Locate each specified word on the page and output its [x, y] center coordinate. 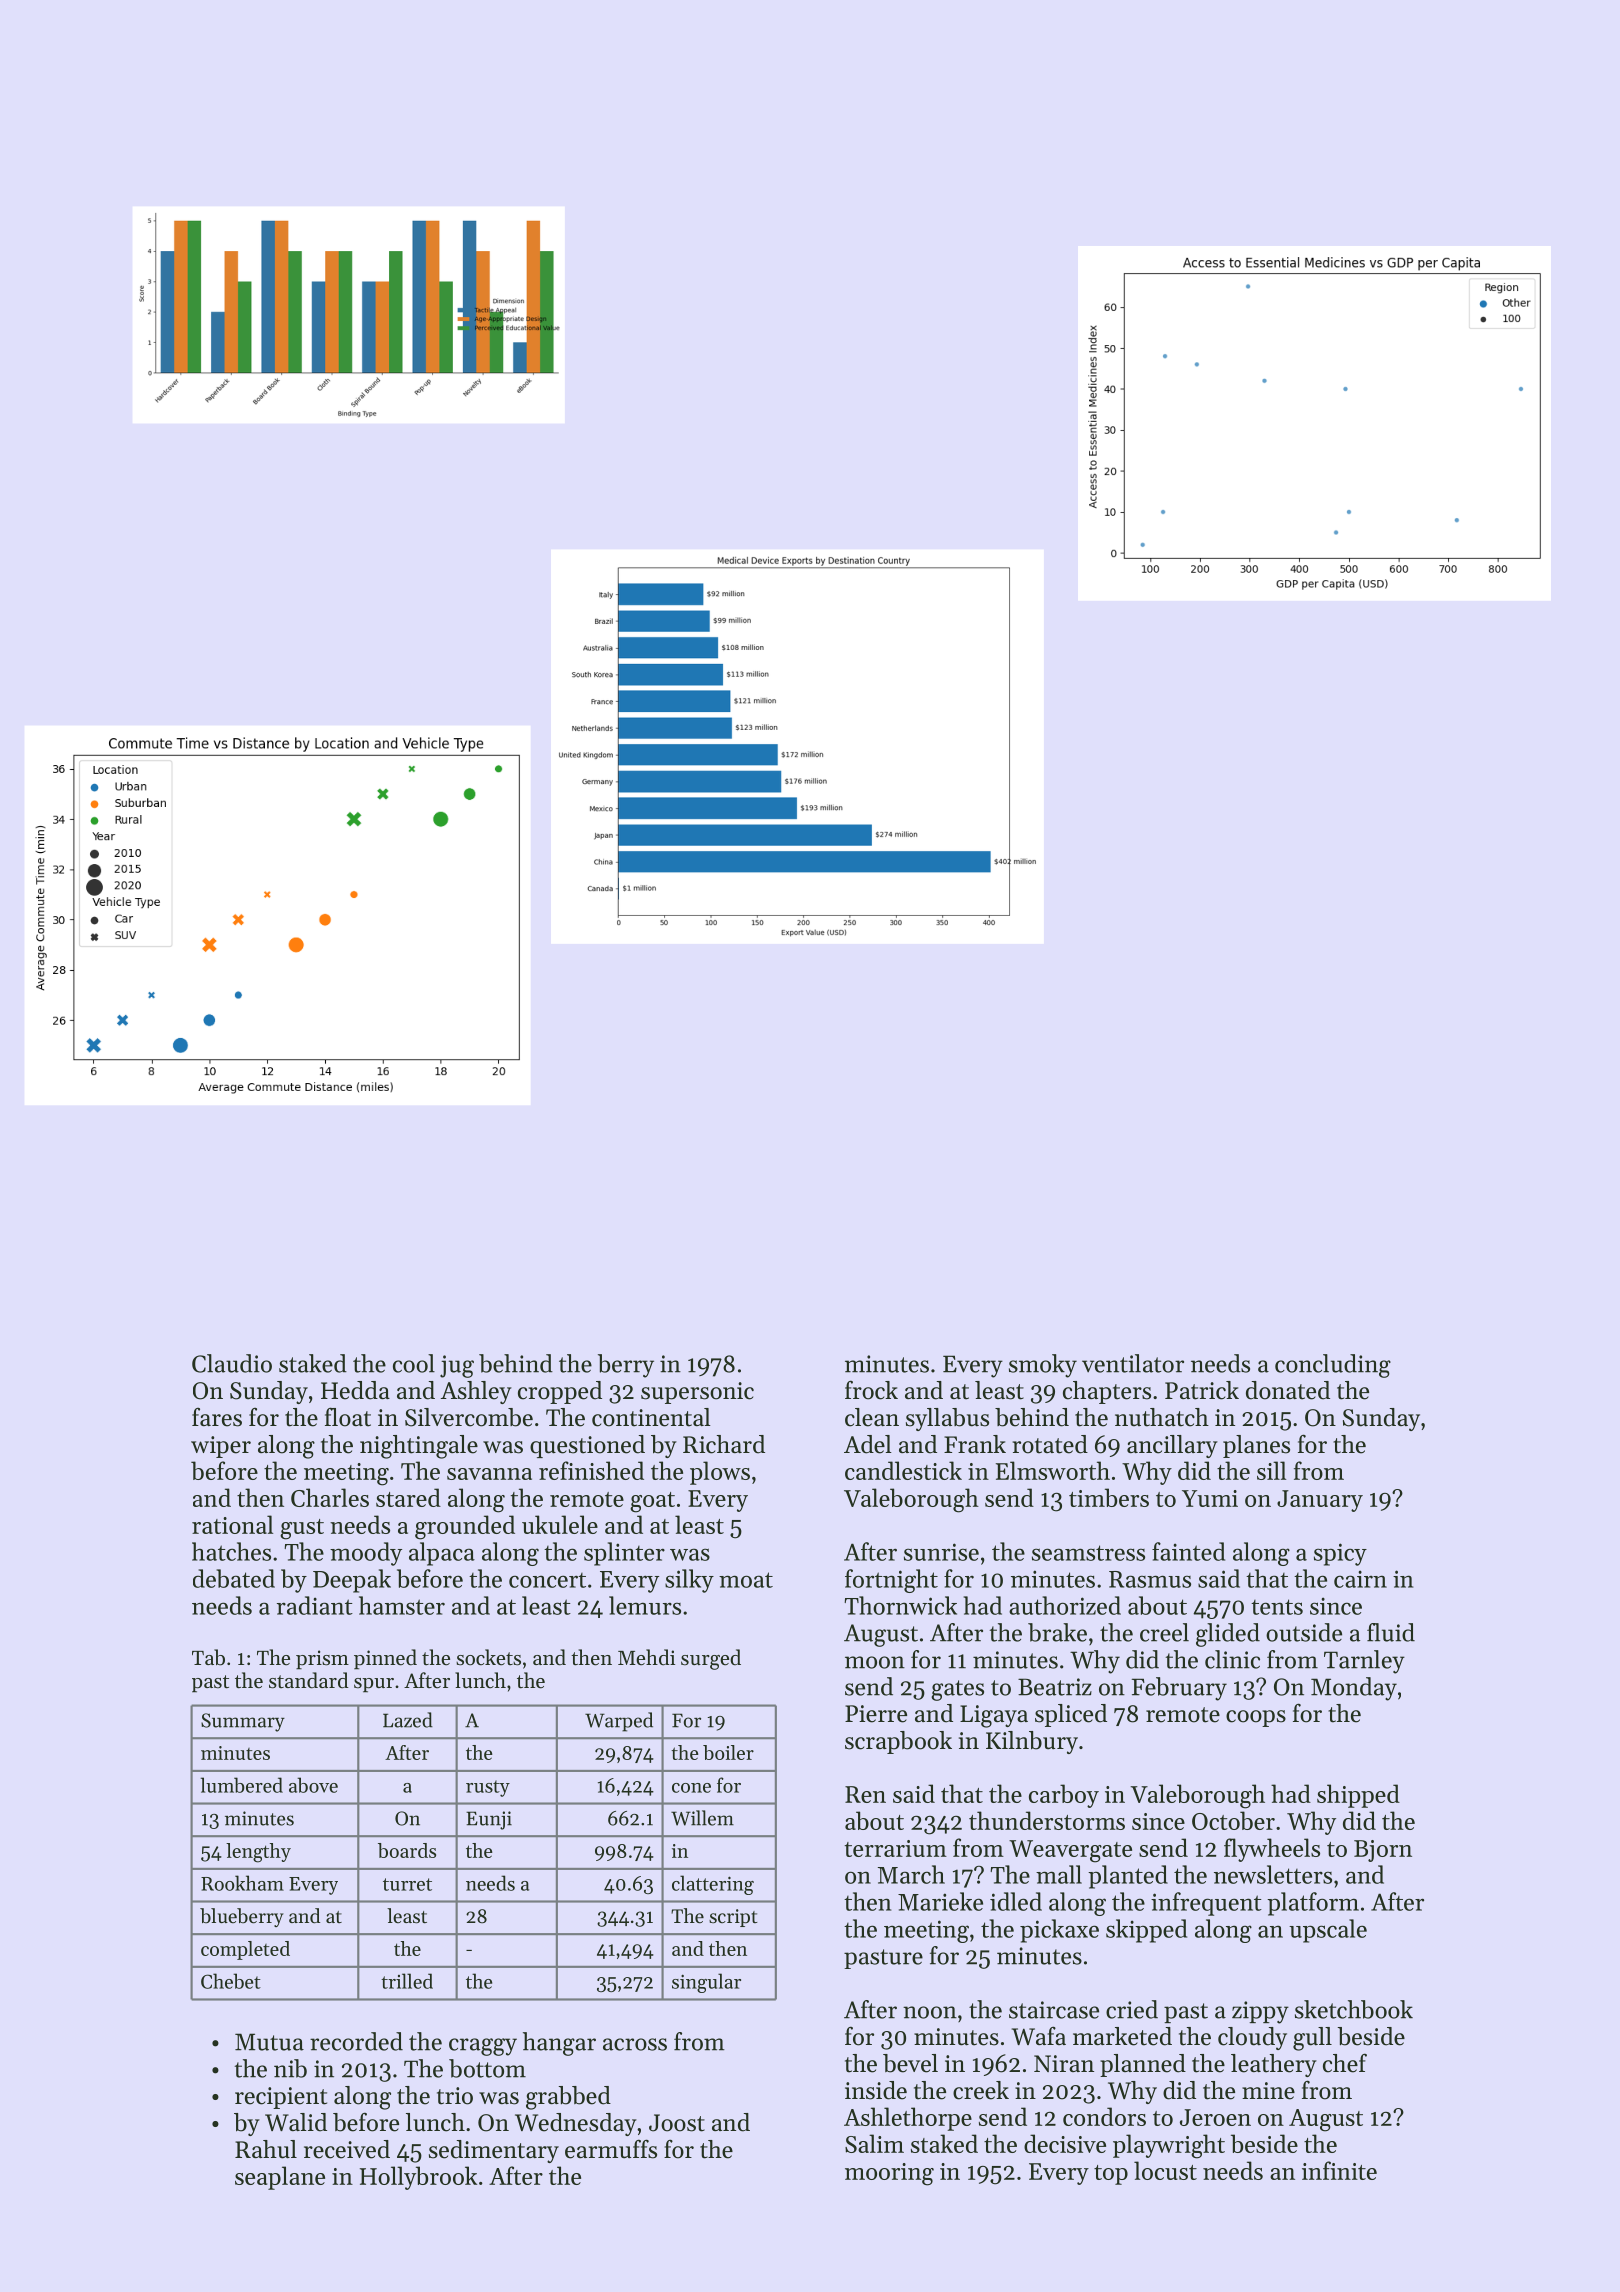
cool [414, 1363]
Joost [677, 2123]
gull [1312, 2039]
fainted [1188, 1551]
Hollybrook [418, 2178]
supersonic [697, 1393]
